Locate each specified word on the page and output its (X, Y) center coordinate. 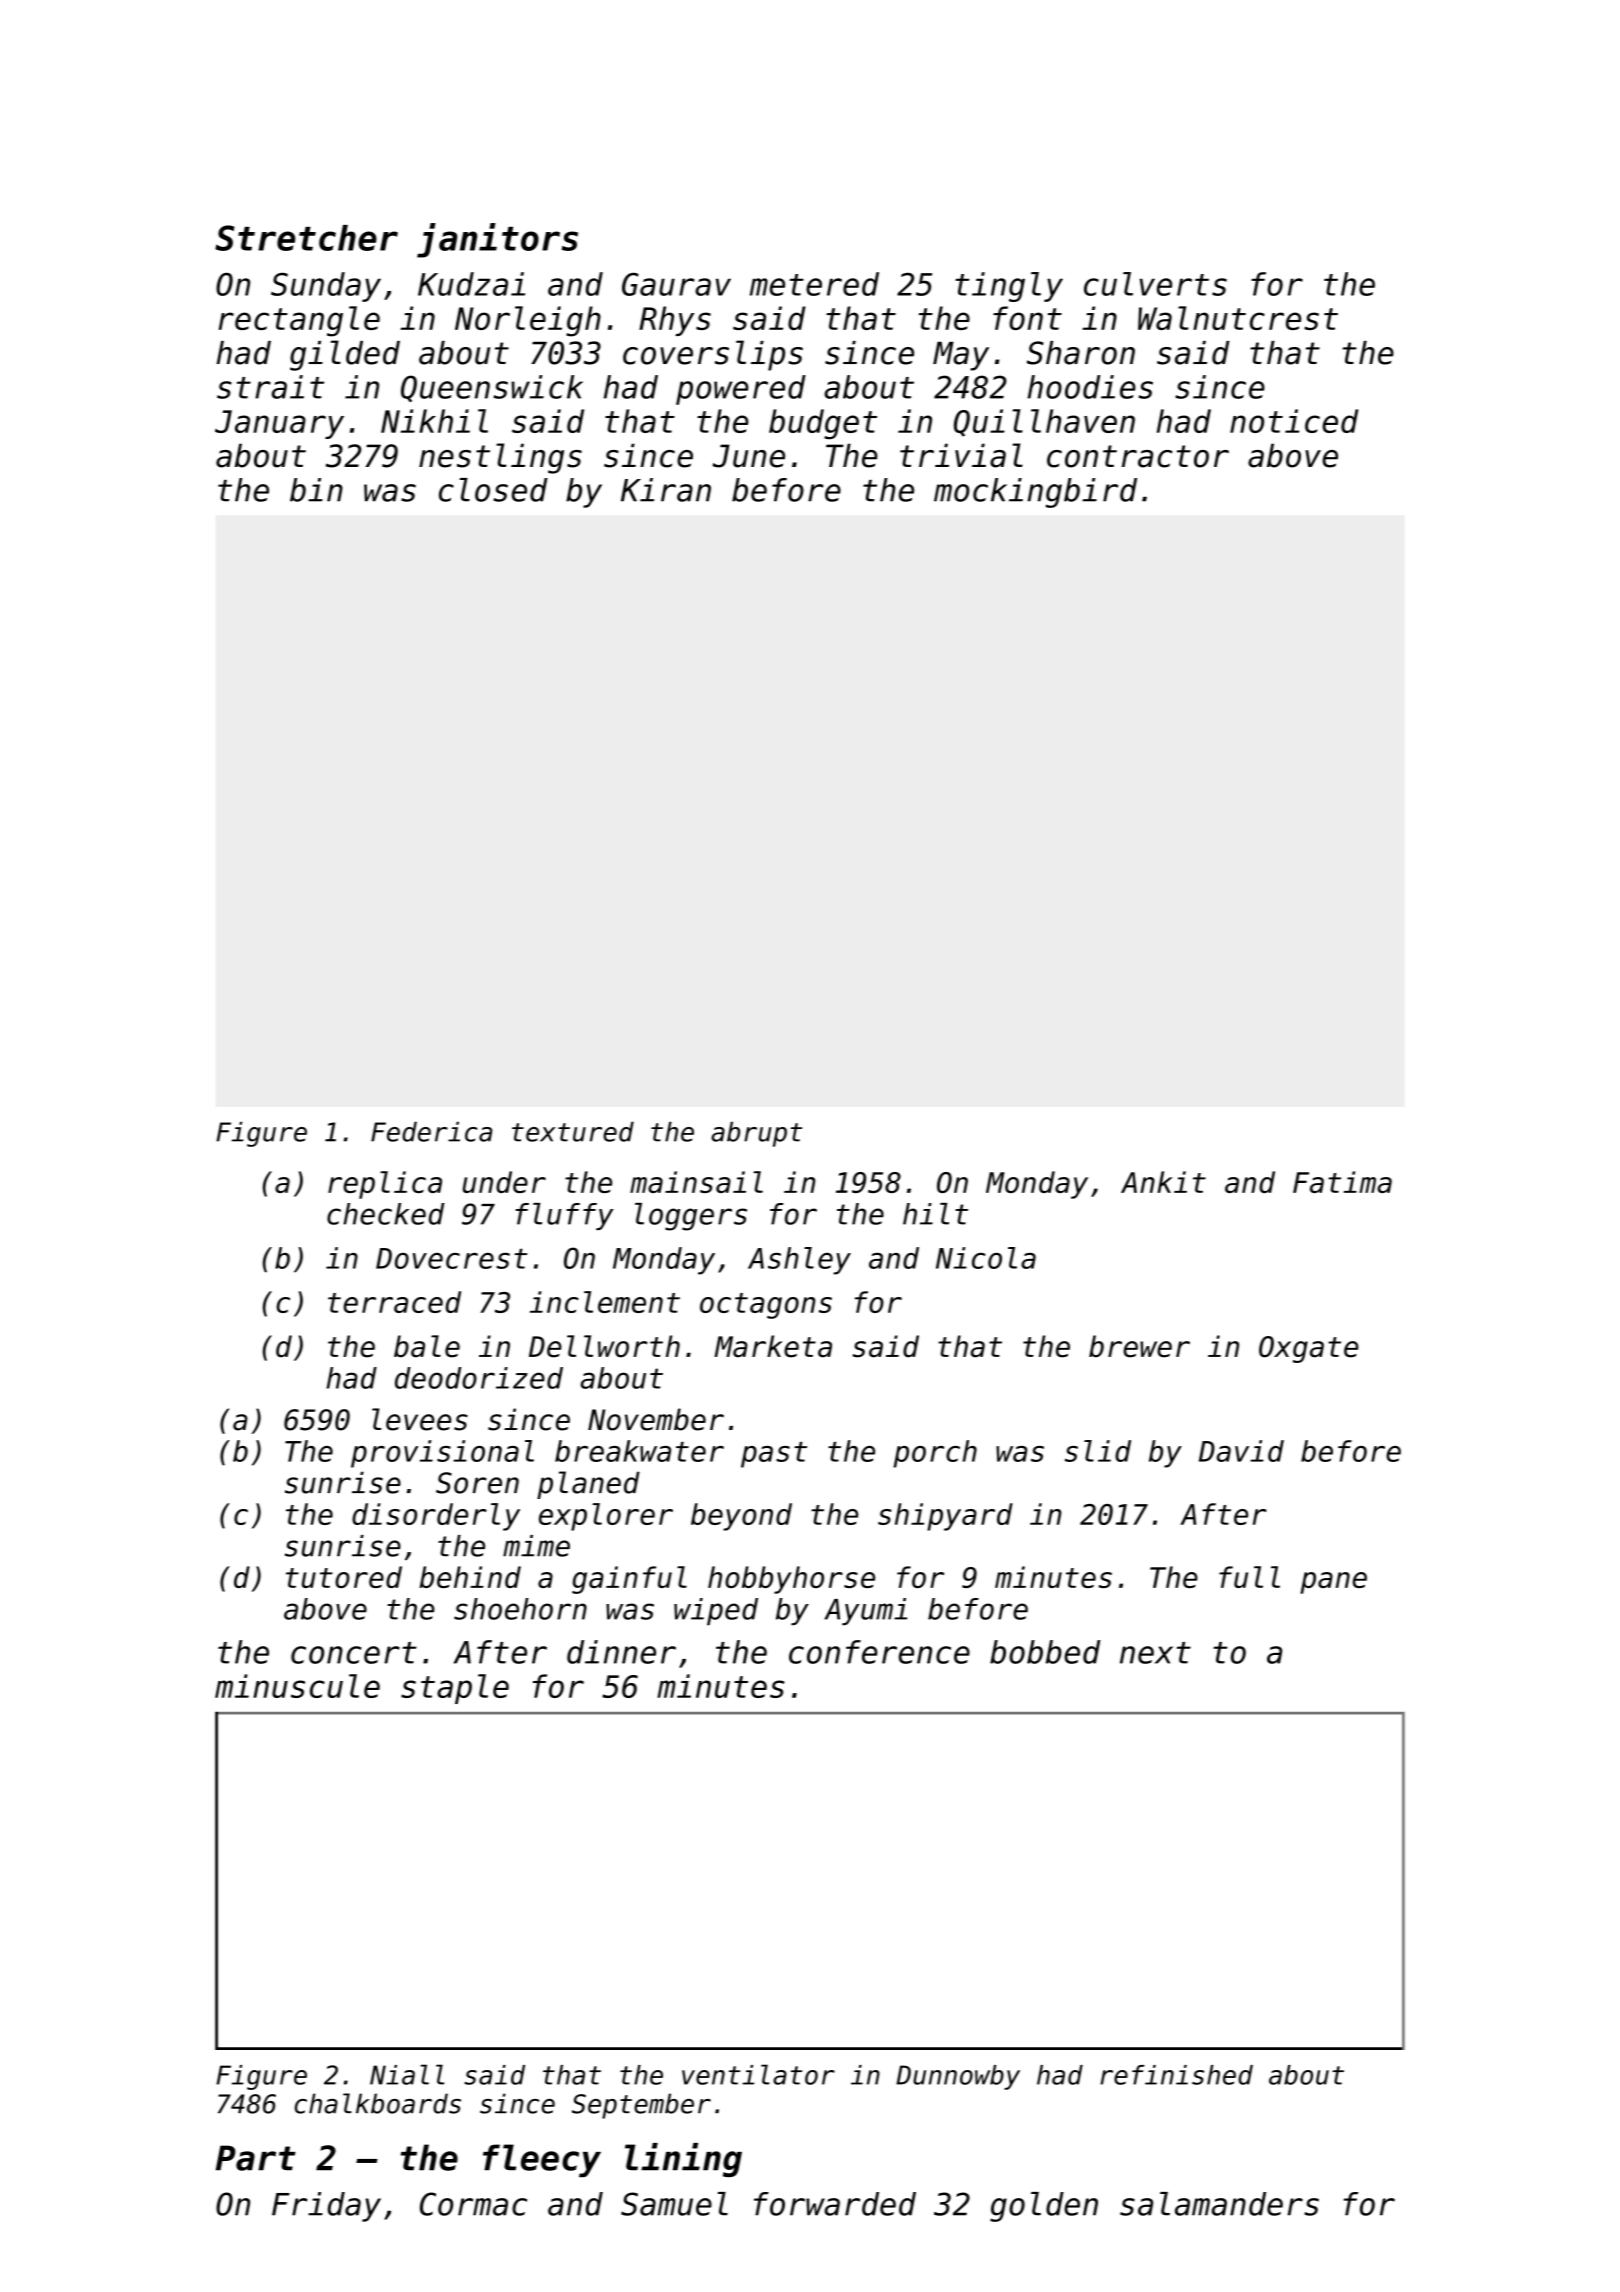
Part (256, 2158)
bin (316, 490)
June (748, 456)
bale (427, 1346)
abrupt (756, 1134)
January (279, 424)
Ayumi (865, 1611)
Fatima (1342, 1182)
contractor (1138, 456)
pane (1333, 1583)
